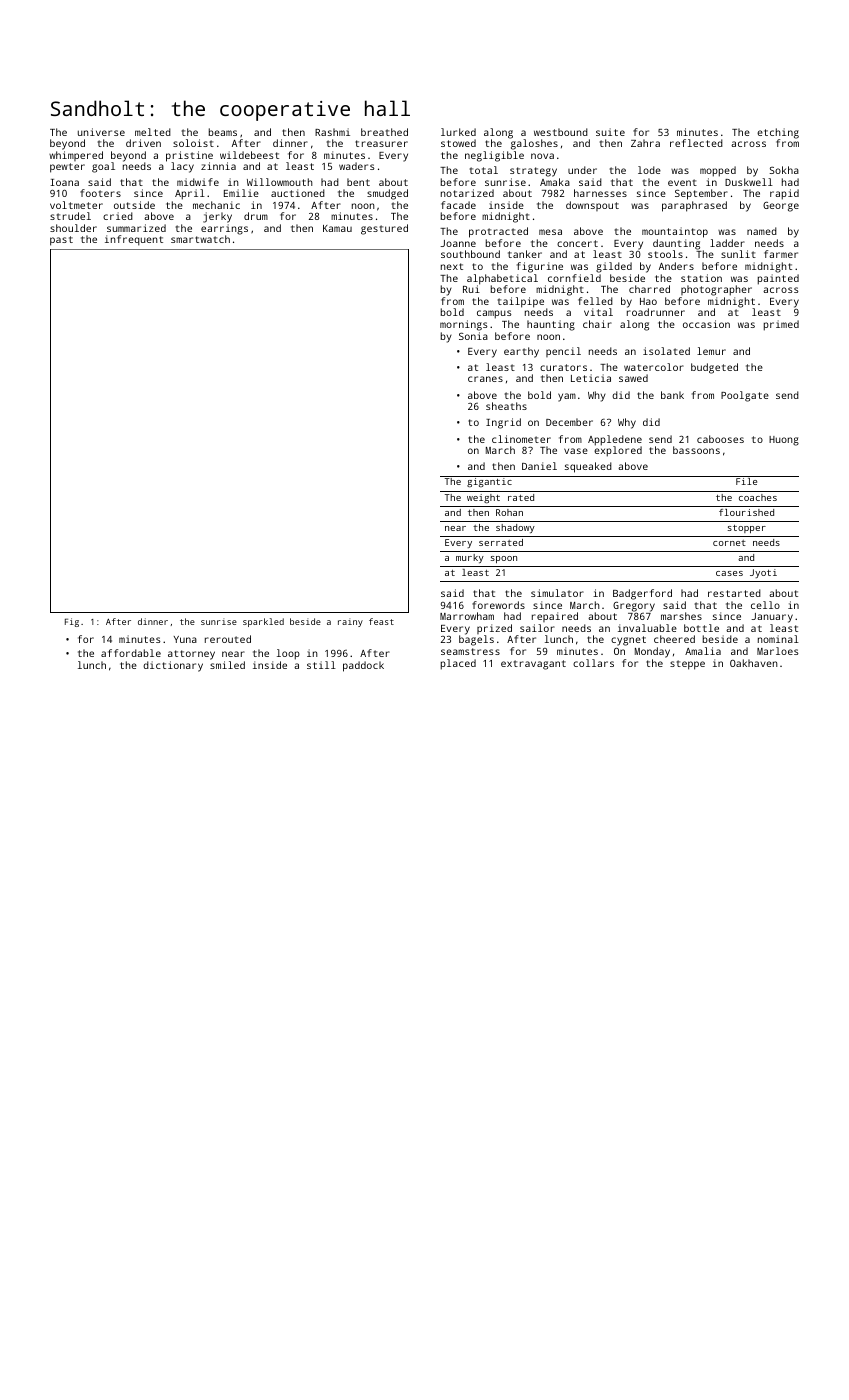 The height and width of the document is (1400, 849). Describe the element at coordinates (185, 639) in the document. I see `Yuna` at that location.
